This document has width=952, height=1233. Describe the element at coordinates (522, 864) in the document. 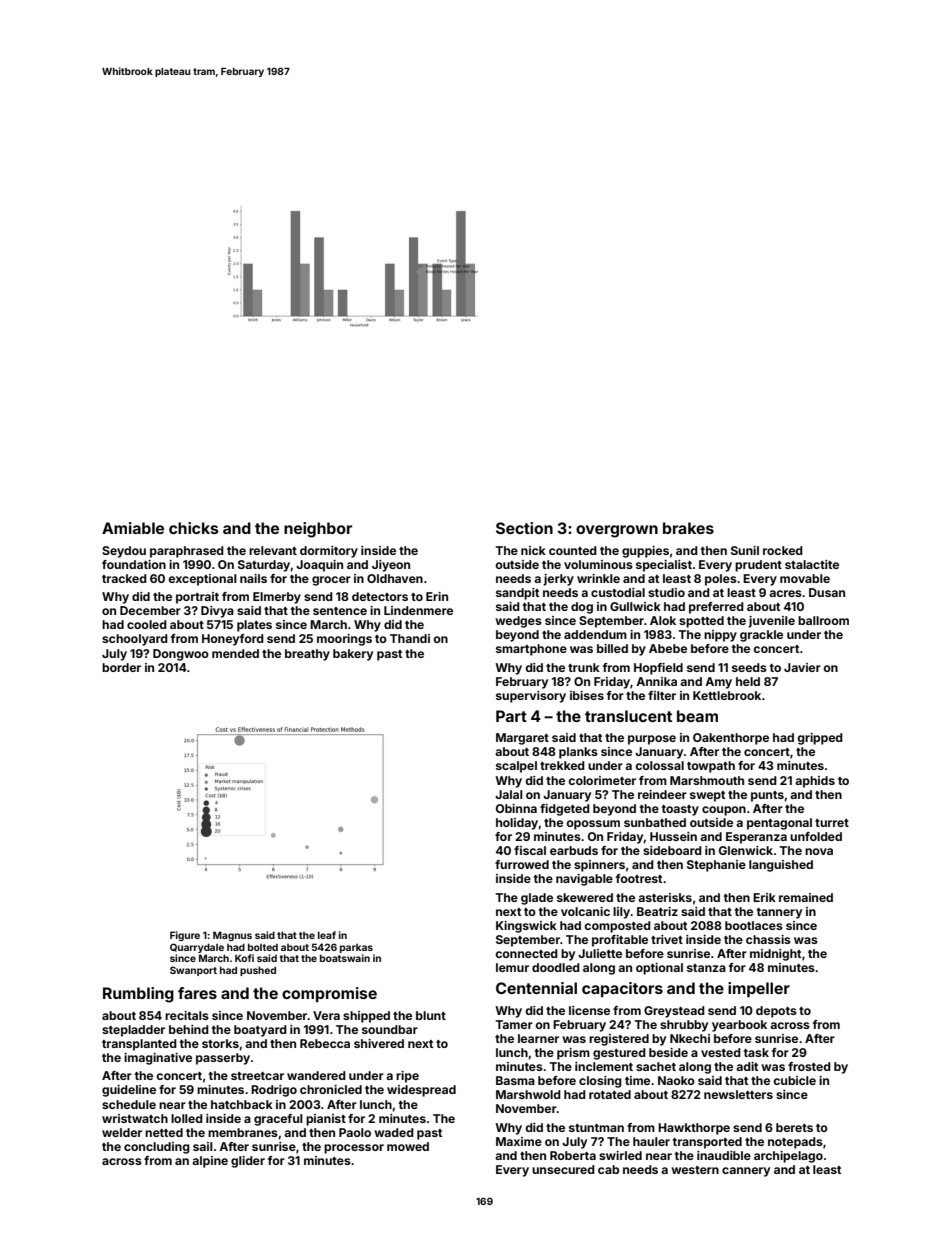

I see `furrowed` at that location.
